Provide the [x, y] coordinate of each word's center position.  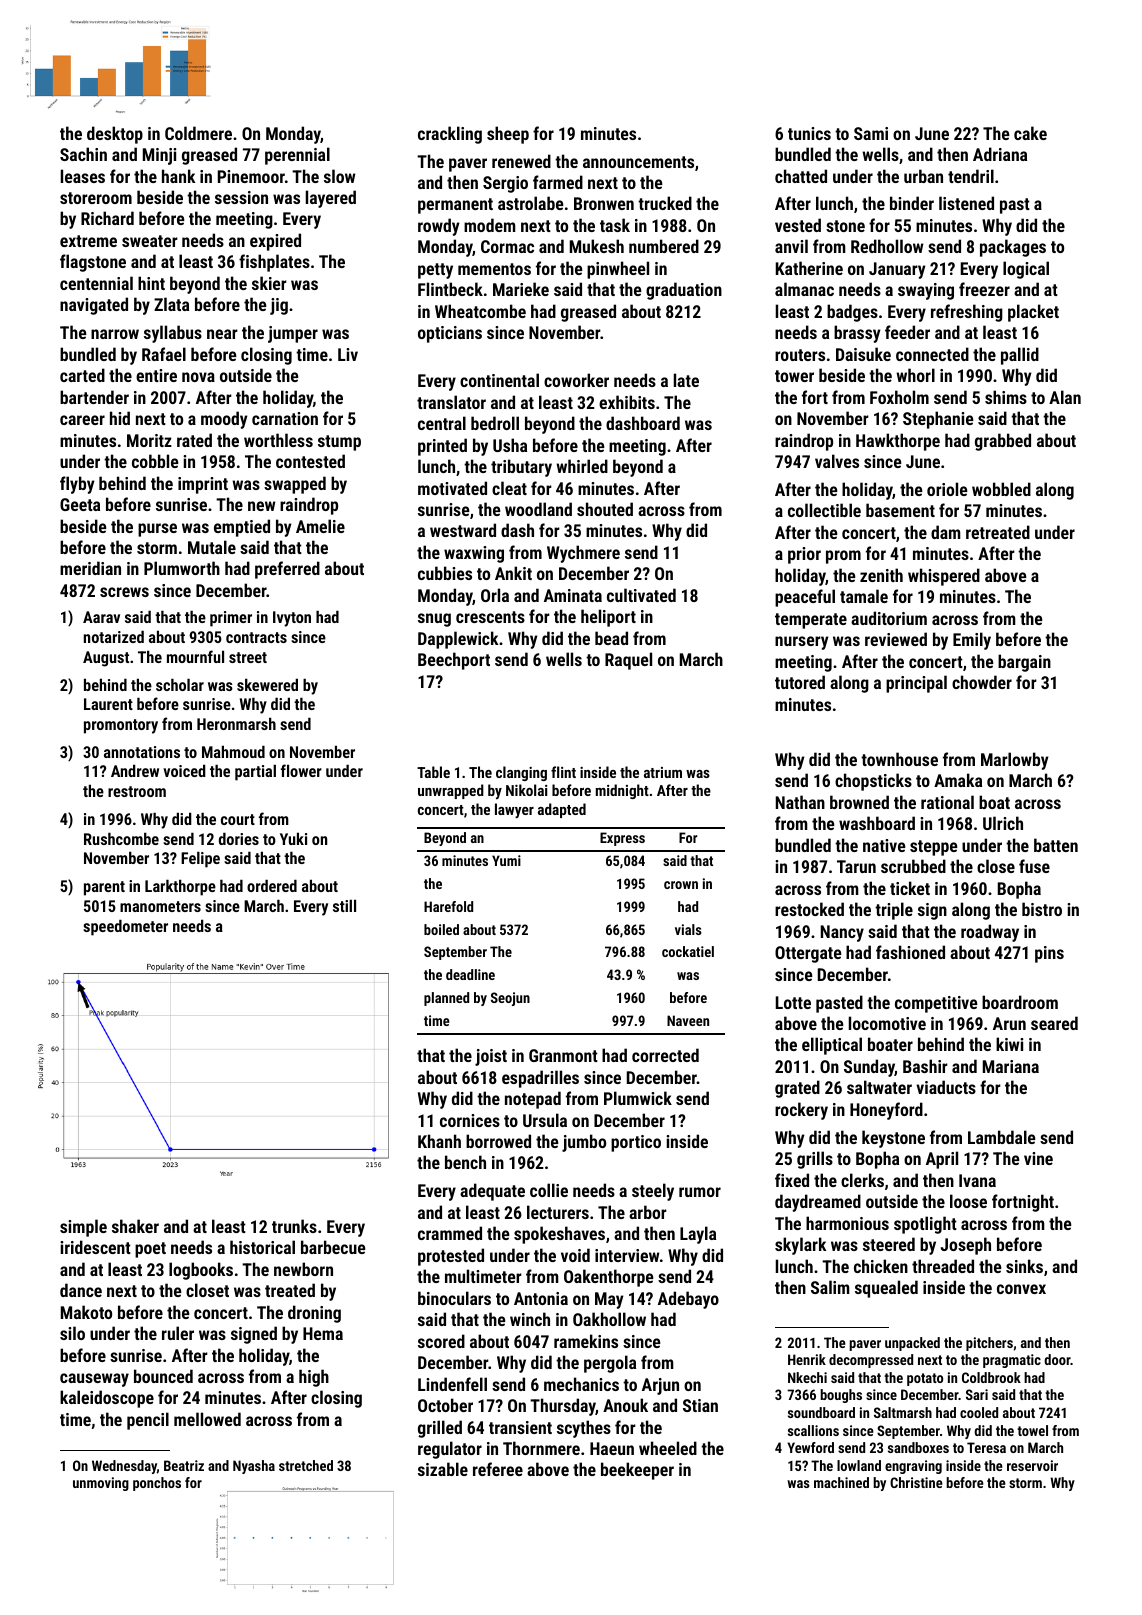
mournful [195, 656]
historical [262, 1247]
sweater [150, 241]
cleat [509, 488]
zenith [881, 575]
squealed [886, 1289]
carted [82, 375]
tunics [809, 133]
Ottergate [808, 954]
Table [433, 772]
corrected [665, 1055]
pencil [148, 1421]
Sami [871, 133]
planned [446, 999]
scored [441, 1341]
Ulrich [1003, 823]
